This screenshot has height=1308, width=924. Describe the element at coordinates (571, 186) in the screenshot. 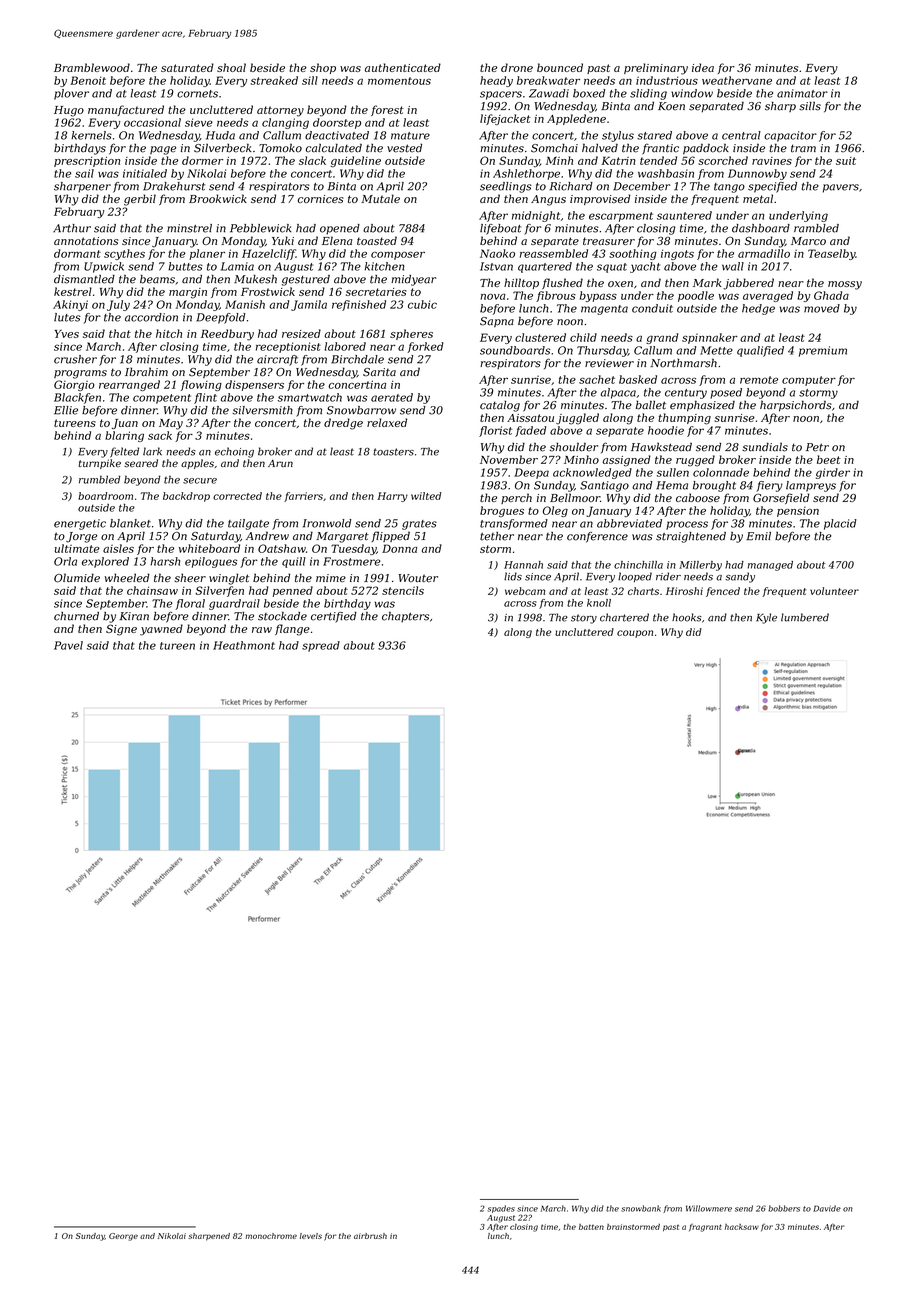

I see `Richard` at that location.
